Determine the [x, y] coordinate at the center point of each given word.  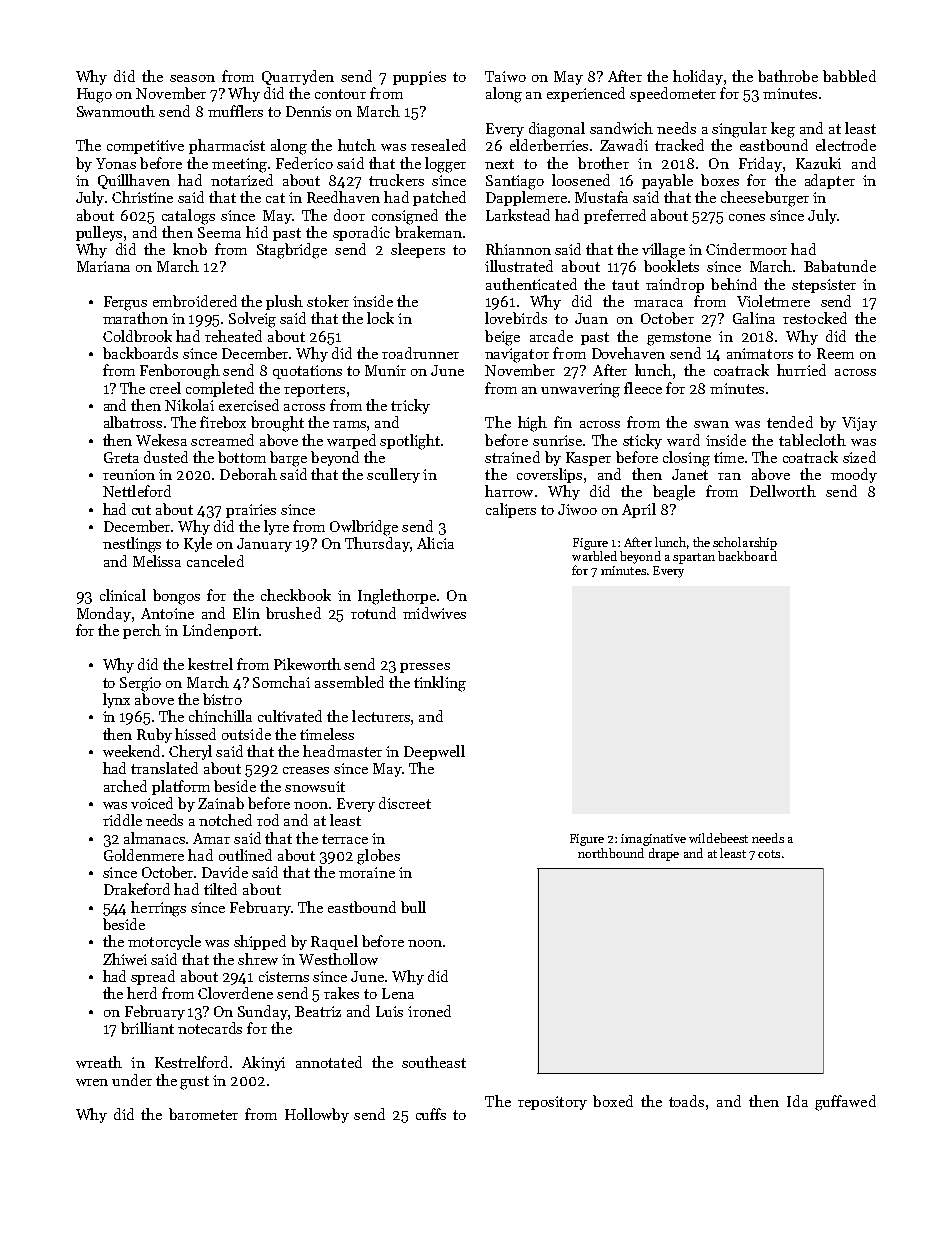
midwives [434, 613]
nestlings [132, 545]
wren [92, 1082]
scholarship [745, 543]
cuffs [431, 1114]
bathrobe [788, 76]
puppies [419, 78]
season [192, 78]
